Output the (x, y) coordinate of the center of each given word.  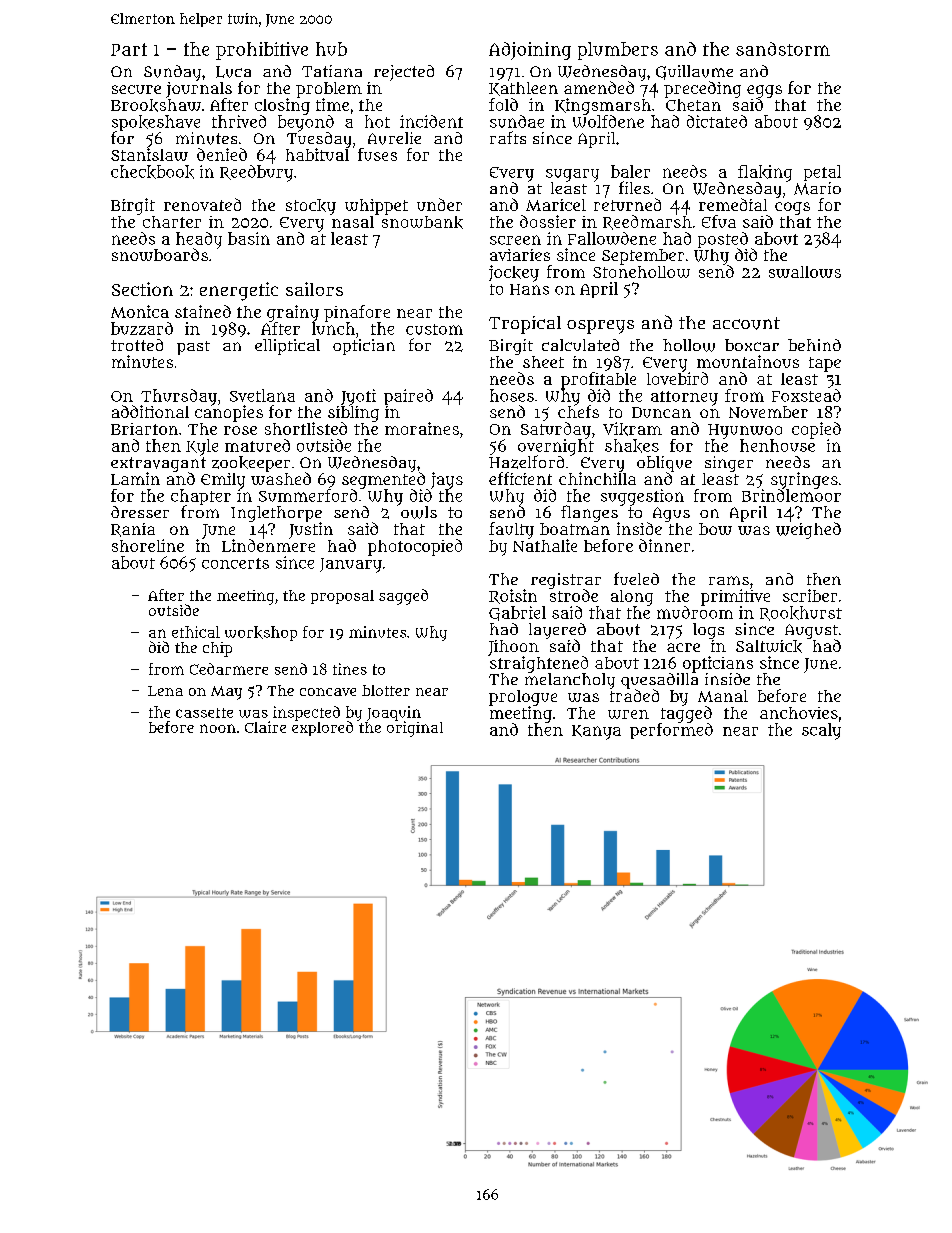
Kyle (202, 447)
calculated (580, 345)
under (439, 204)
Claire (265, 727)
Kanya (596, 732)
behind (814, 345)
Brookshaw (156, 105)
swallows (805, 272)
